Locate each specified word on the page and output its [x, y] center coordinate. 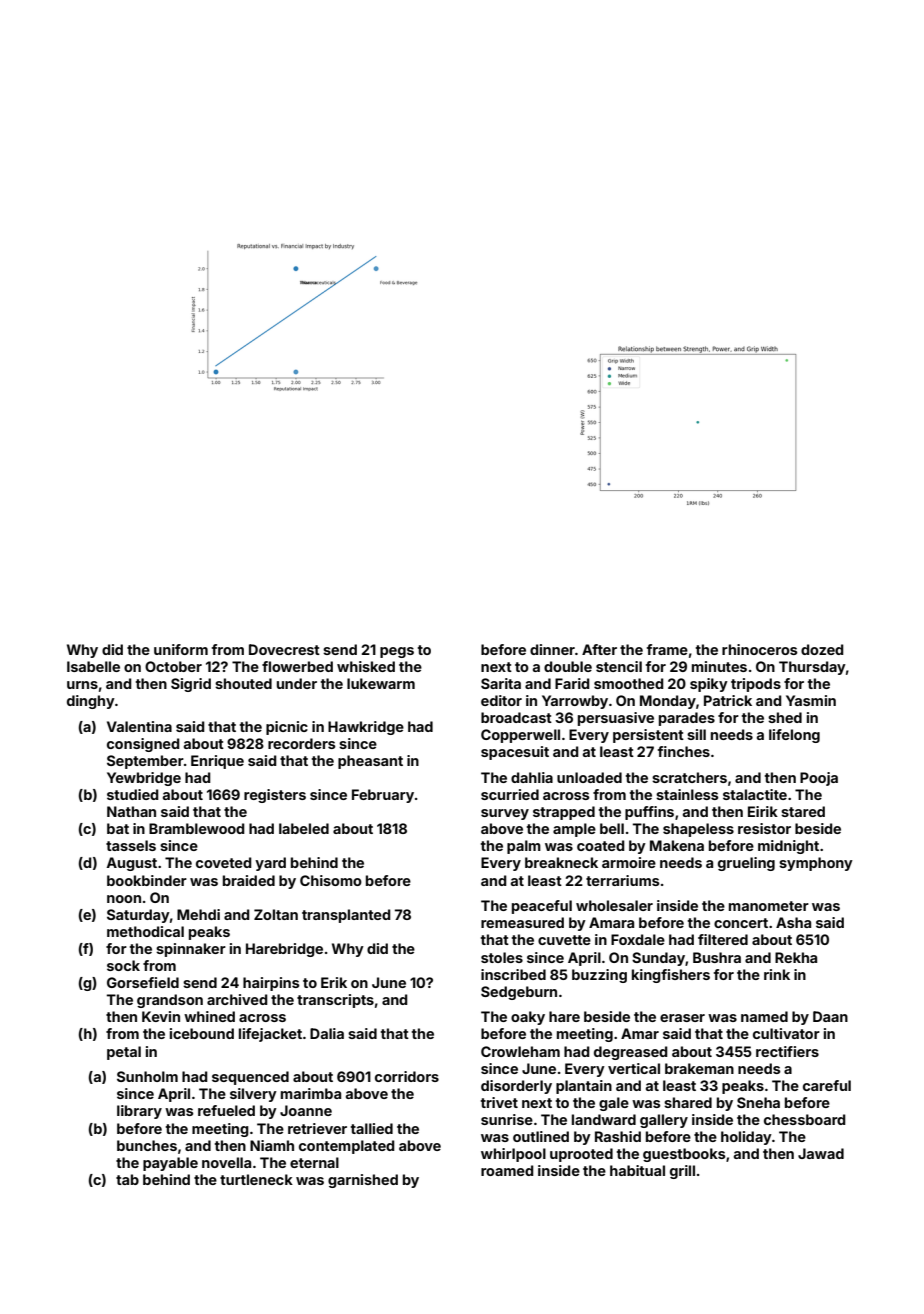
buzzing [599, 976]
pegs [397, 652]
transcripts [335, 1001]
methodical [145, 931]
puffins [649, 813]
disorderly [516, 1087]
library [139, 1112]
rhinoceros [760, 649]
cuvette [564, 940]
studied [133, 794]
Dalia [327, 1033]
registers [275, 796]
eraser [682, 1018]
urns [82, 685]
